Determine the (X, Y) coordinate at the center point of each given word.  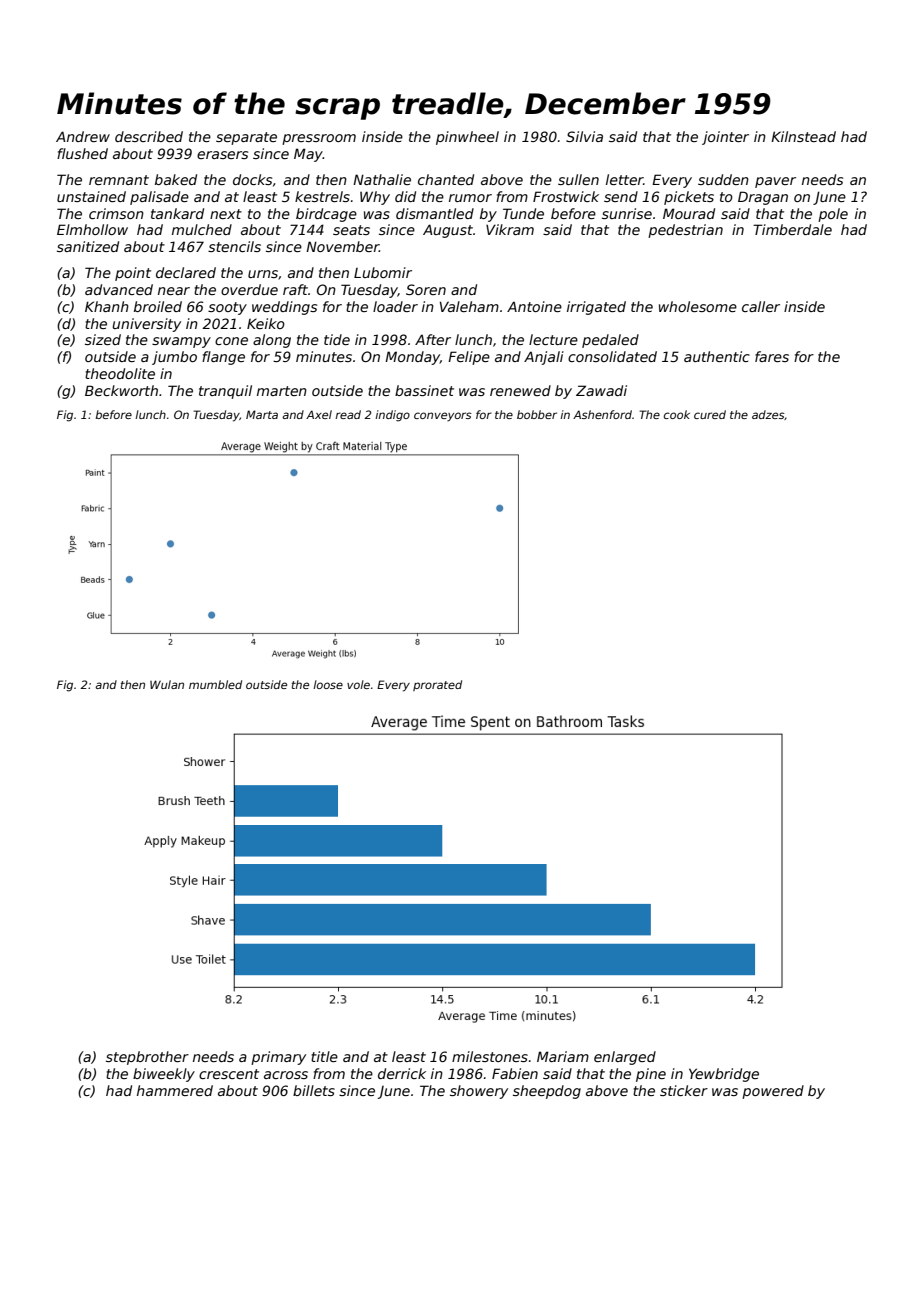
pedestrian (685, 231)
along (272, 341)
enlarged (625, 1058)
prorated (437, 685)
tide (337, 339)
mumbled (215, 684)
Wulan (167, 684)
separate (246, 138)
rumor (470, 198)
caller (761, 306)
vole (358, 684)
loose (328, 684)
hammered (175, 1090)
